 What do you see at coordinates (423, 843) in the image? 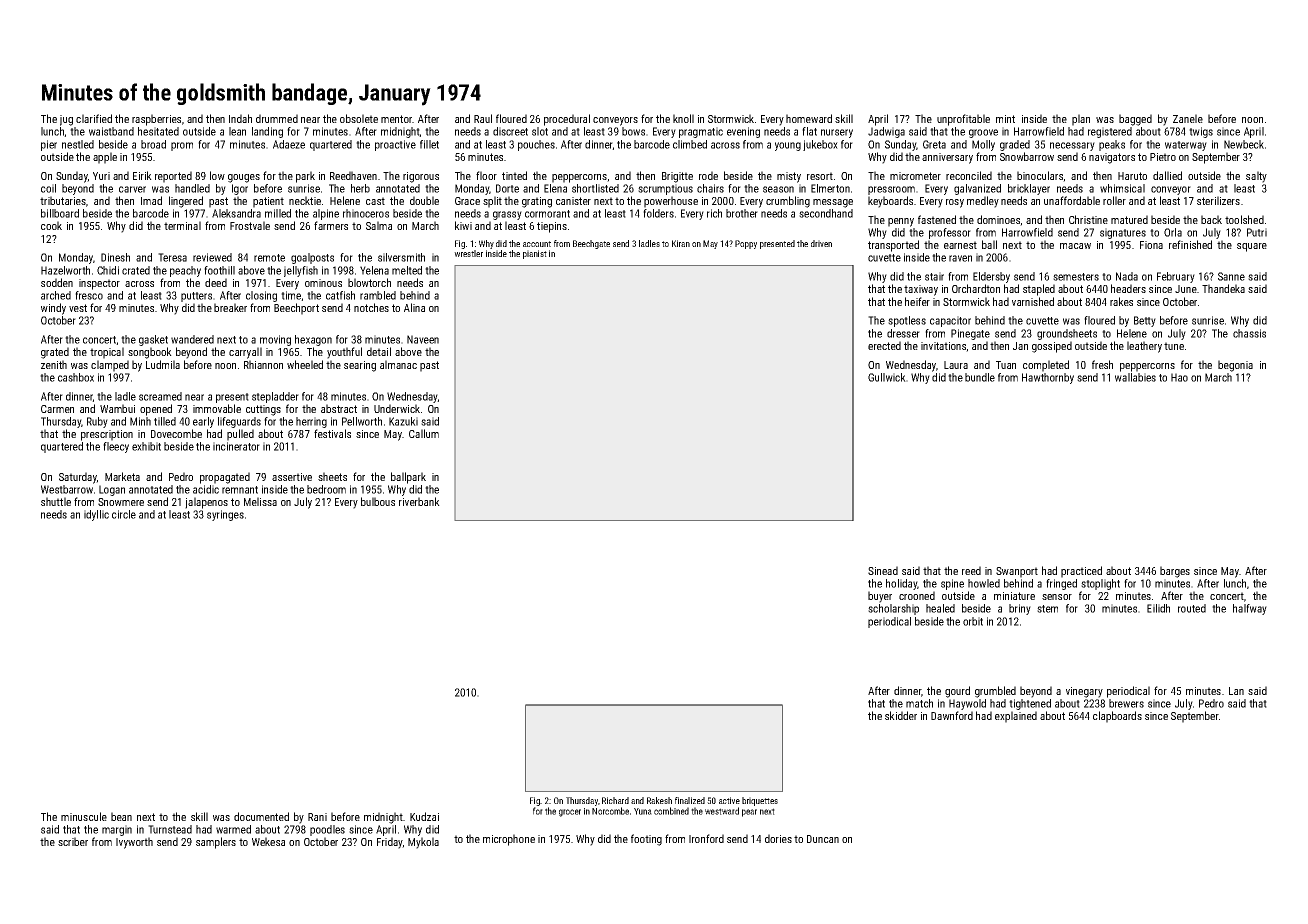
I see `Mykola` at bounding box center [423, 843].
